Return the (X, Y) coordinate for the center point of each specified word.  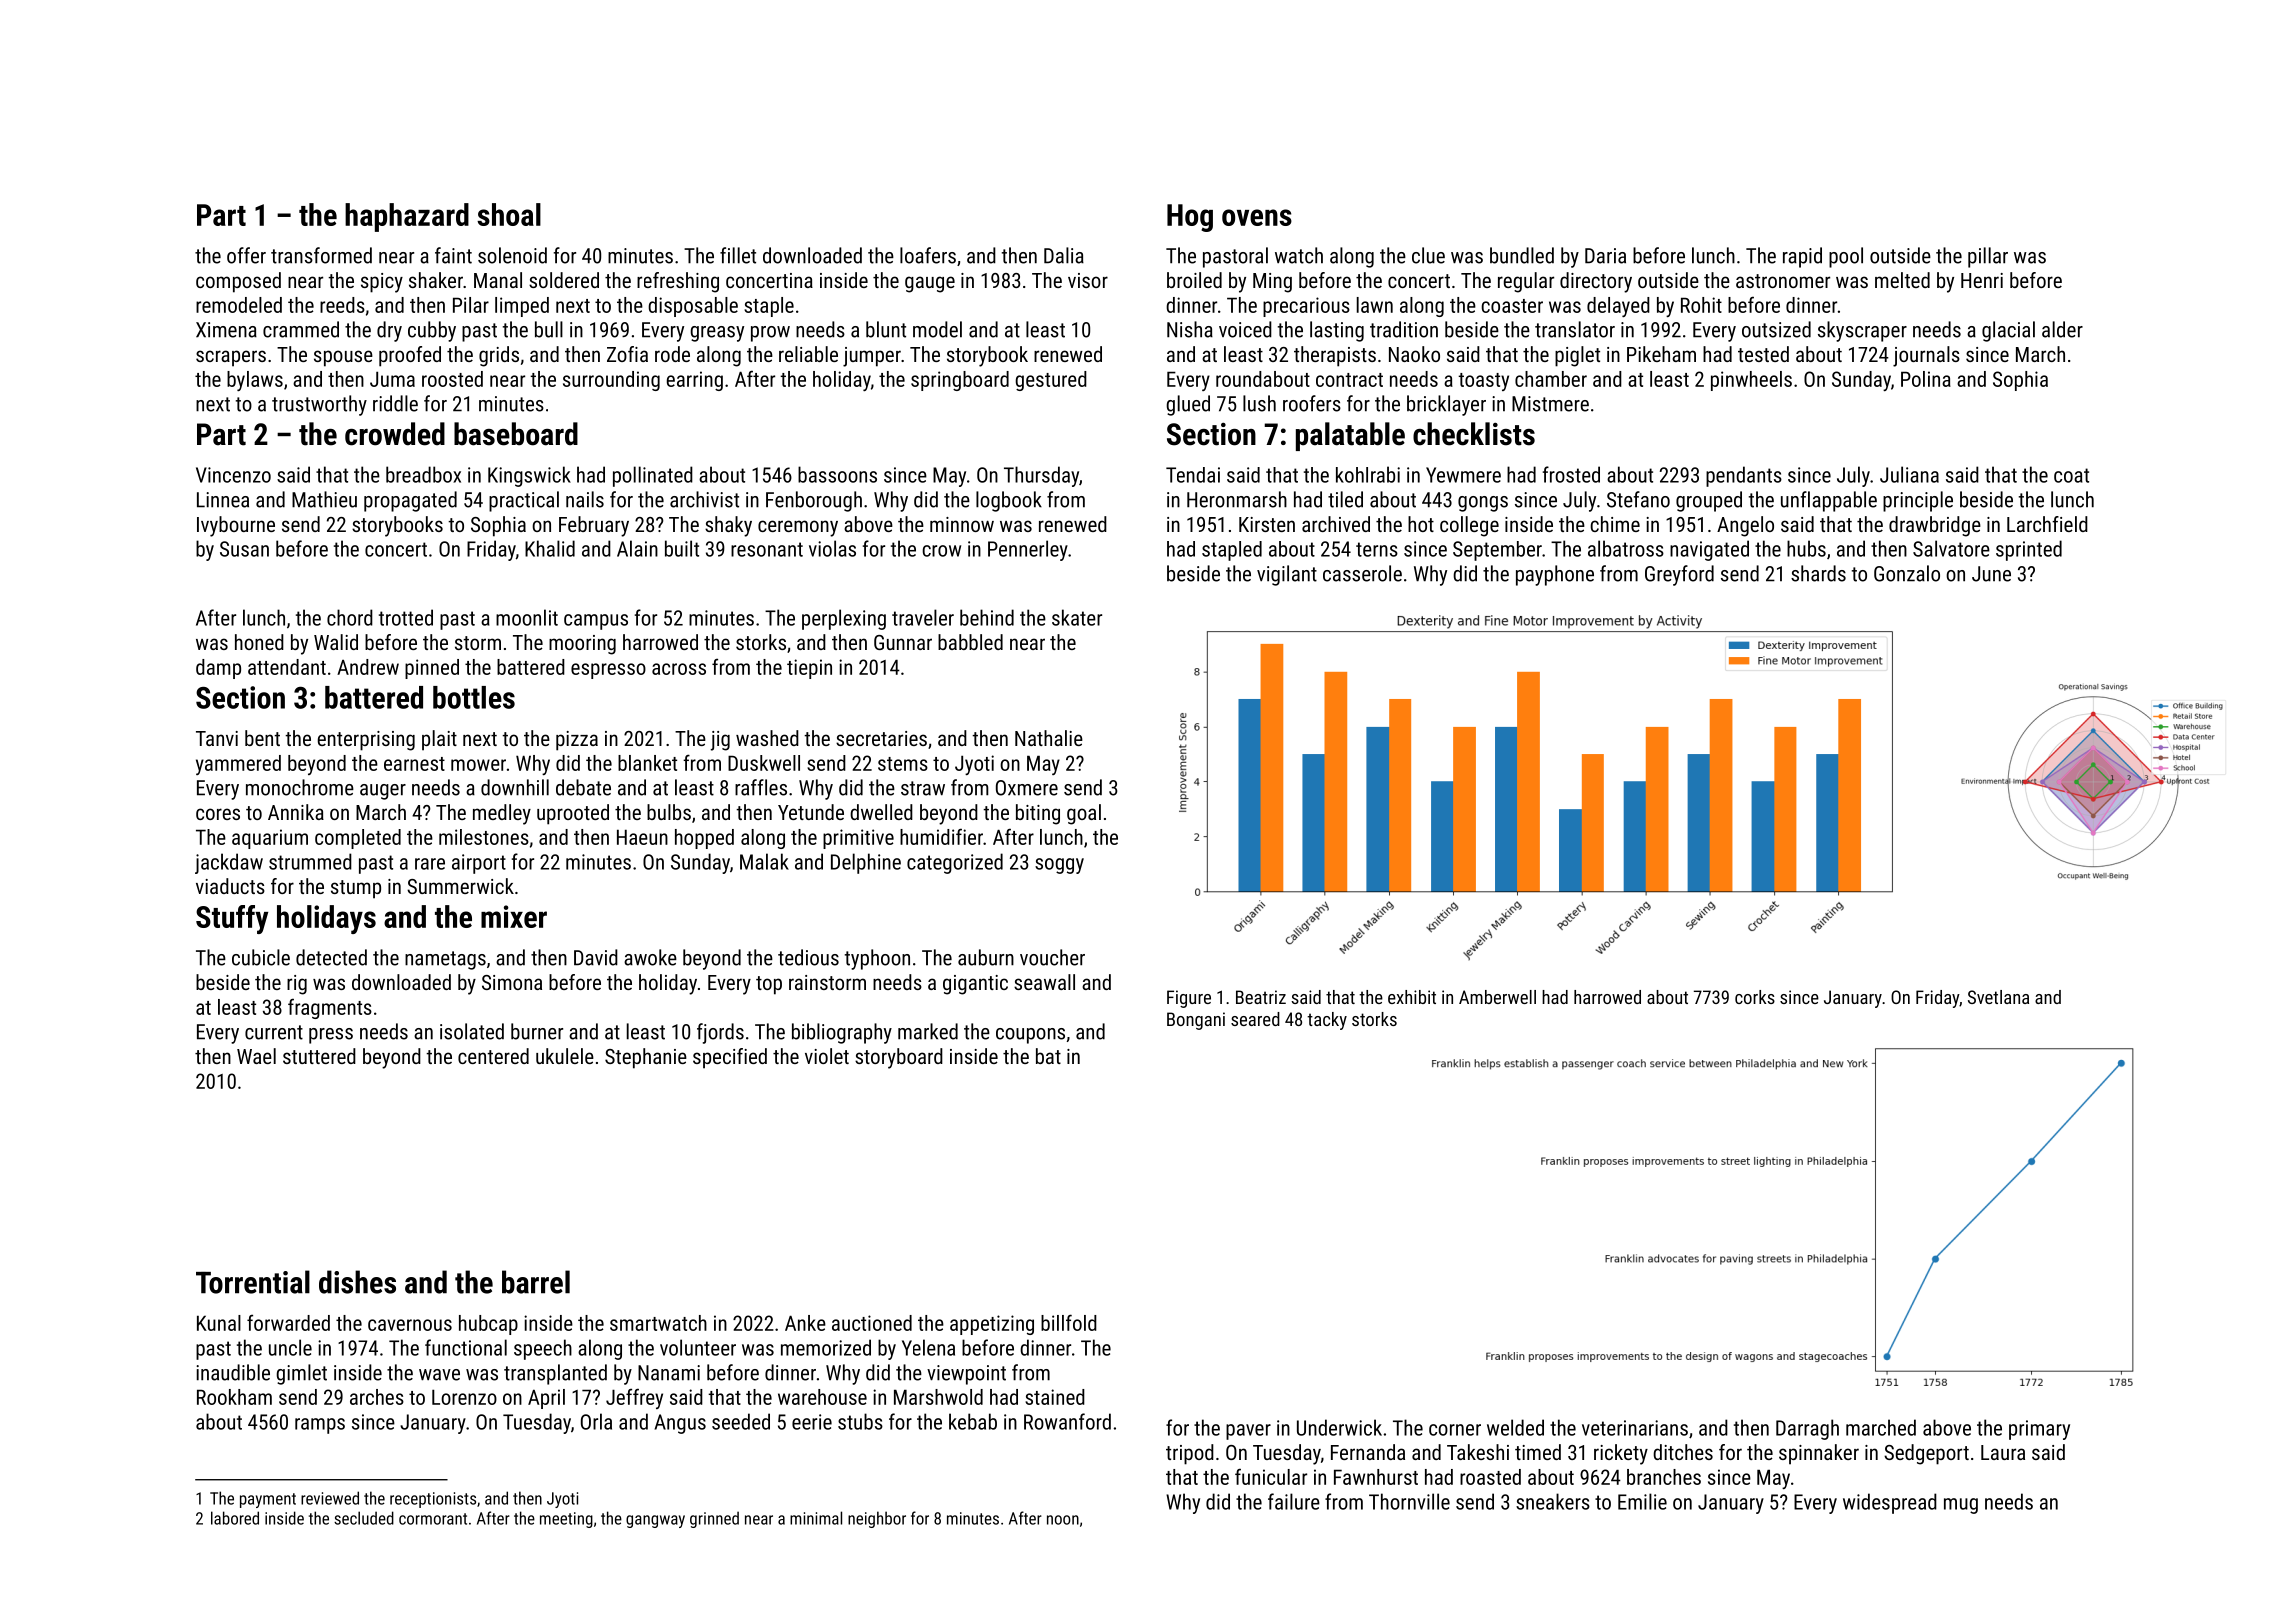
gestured (1051, 381)
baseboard (516, 434)
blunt (886, 329)
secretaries (881, 738)
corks (1755, 997)
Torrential (253, 1282)
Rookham (234, 1397)
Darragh (1807, 1429)
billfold (1069, 1322)
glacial (2008, 331)
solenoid (512, 255)
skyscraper (1862, 331)
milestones (484, 837)
